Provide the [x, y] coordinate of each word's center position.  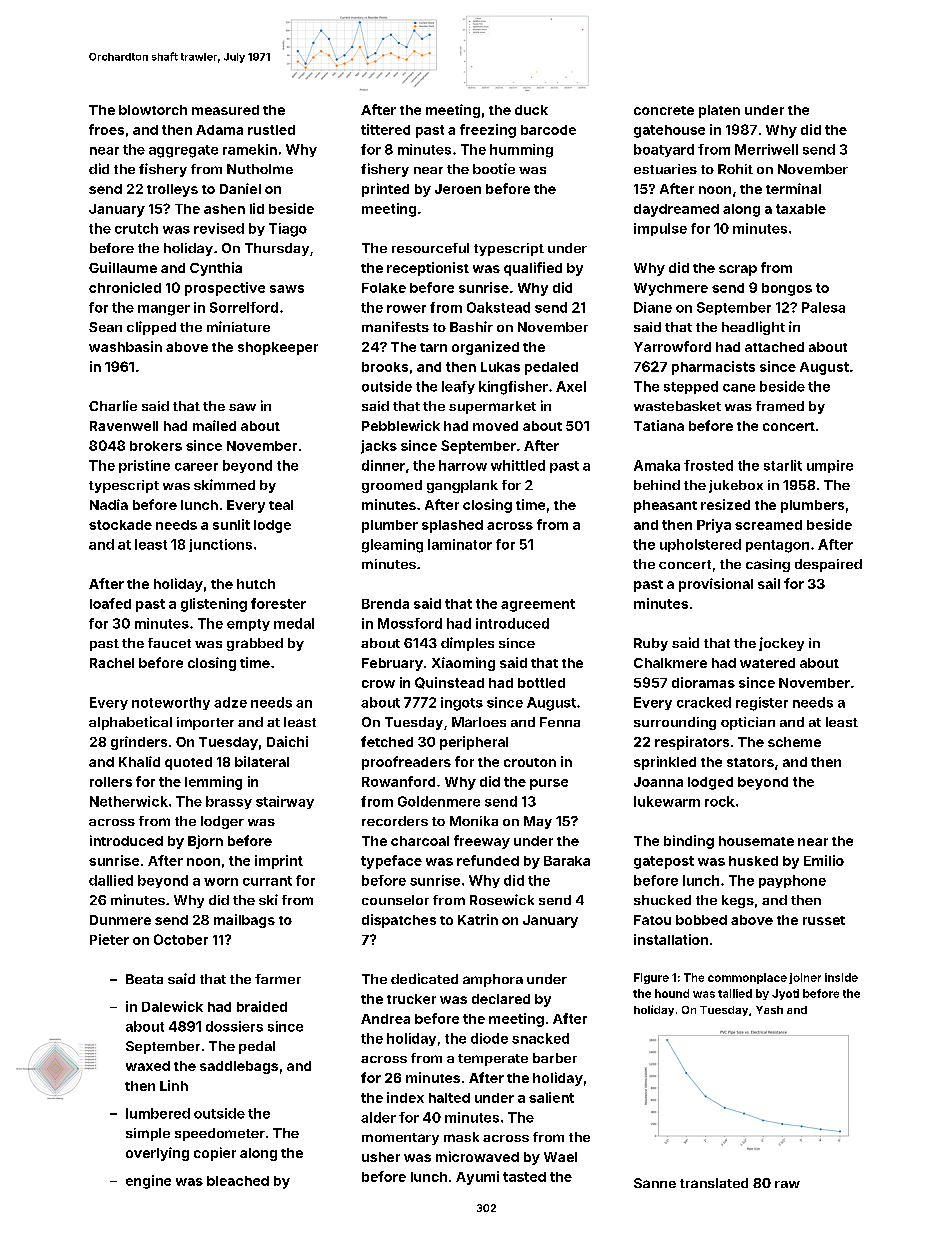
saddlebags [239, 1067]
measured [225, 110]
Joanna [658, 782]
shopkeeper [278, 348]
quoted [188, 763]
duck [531, 110]
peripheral [474, 743]
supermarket [492, 407]
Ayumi [477, 1178]
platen [719, 111]
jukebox [736, 486]
